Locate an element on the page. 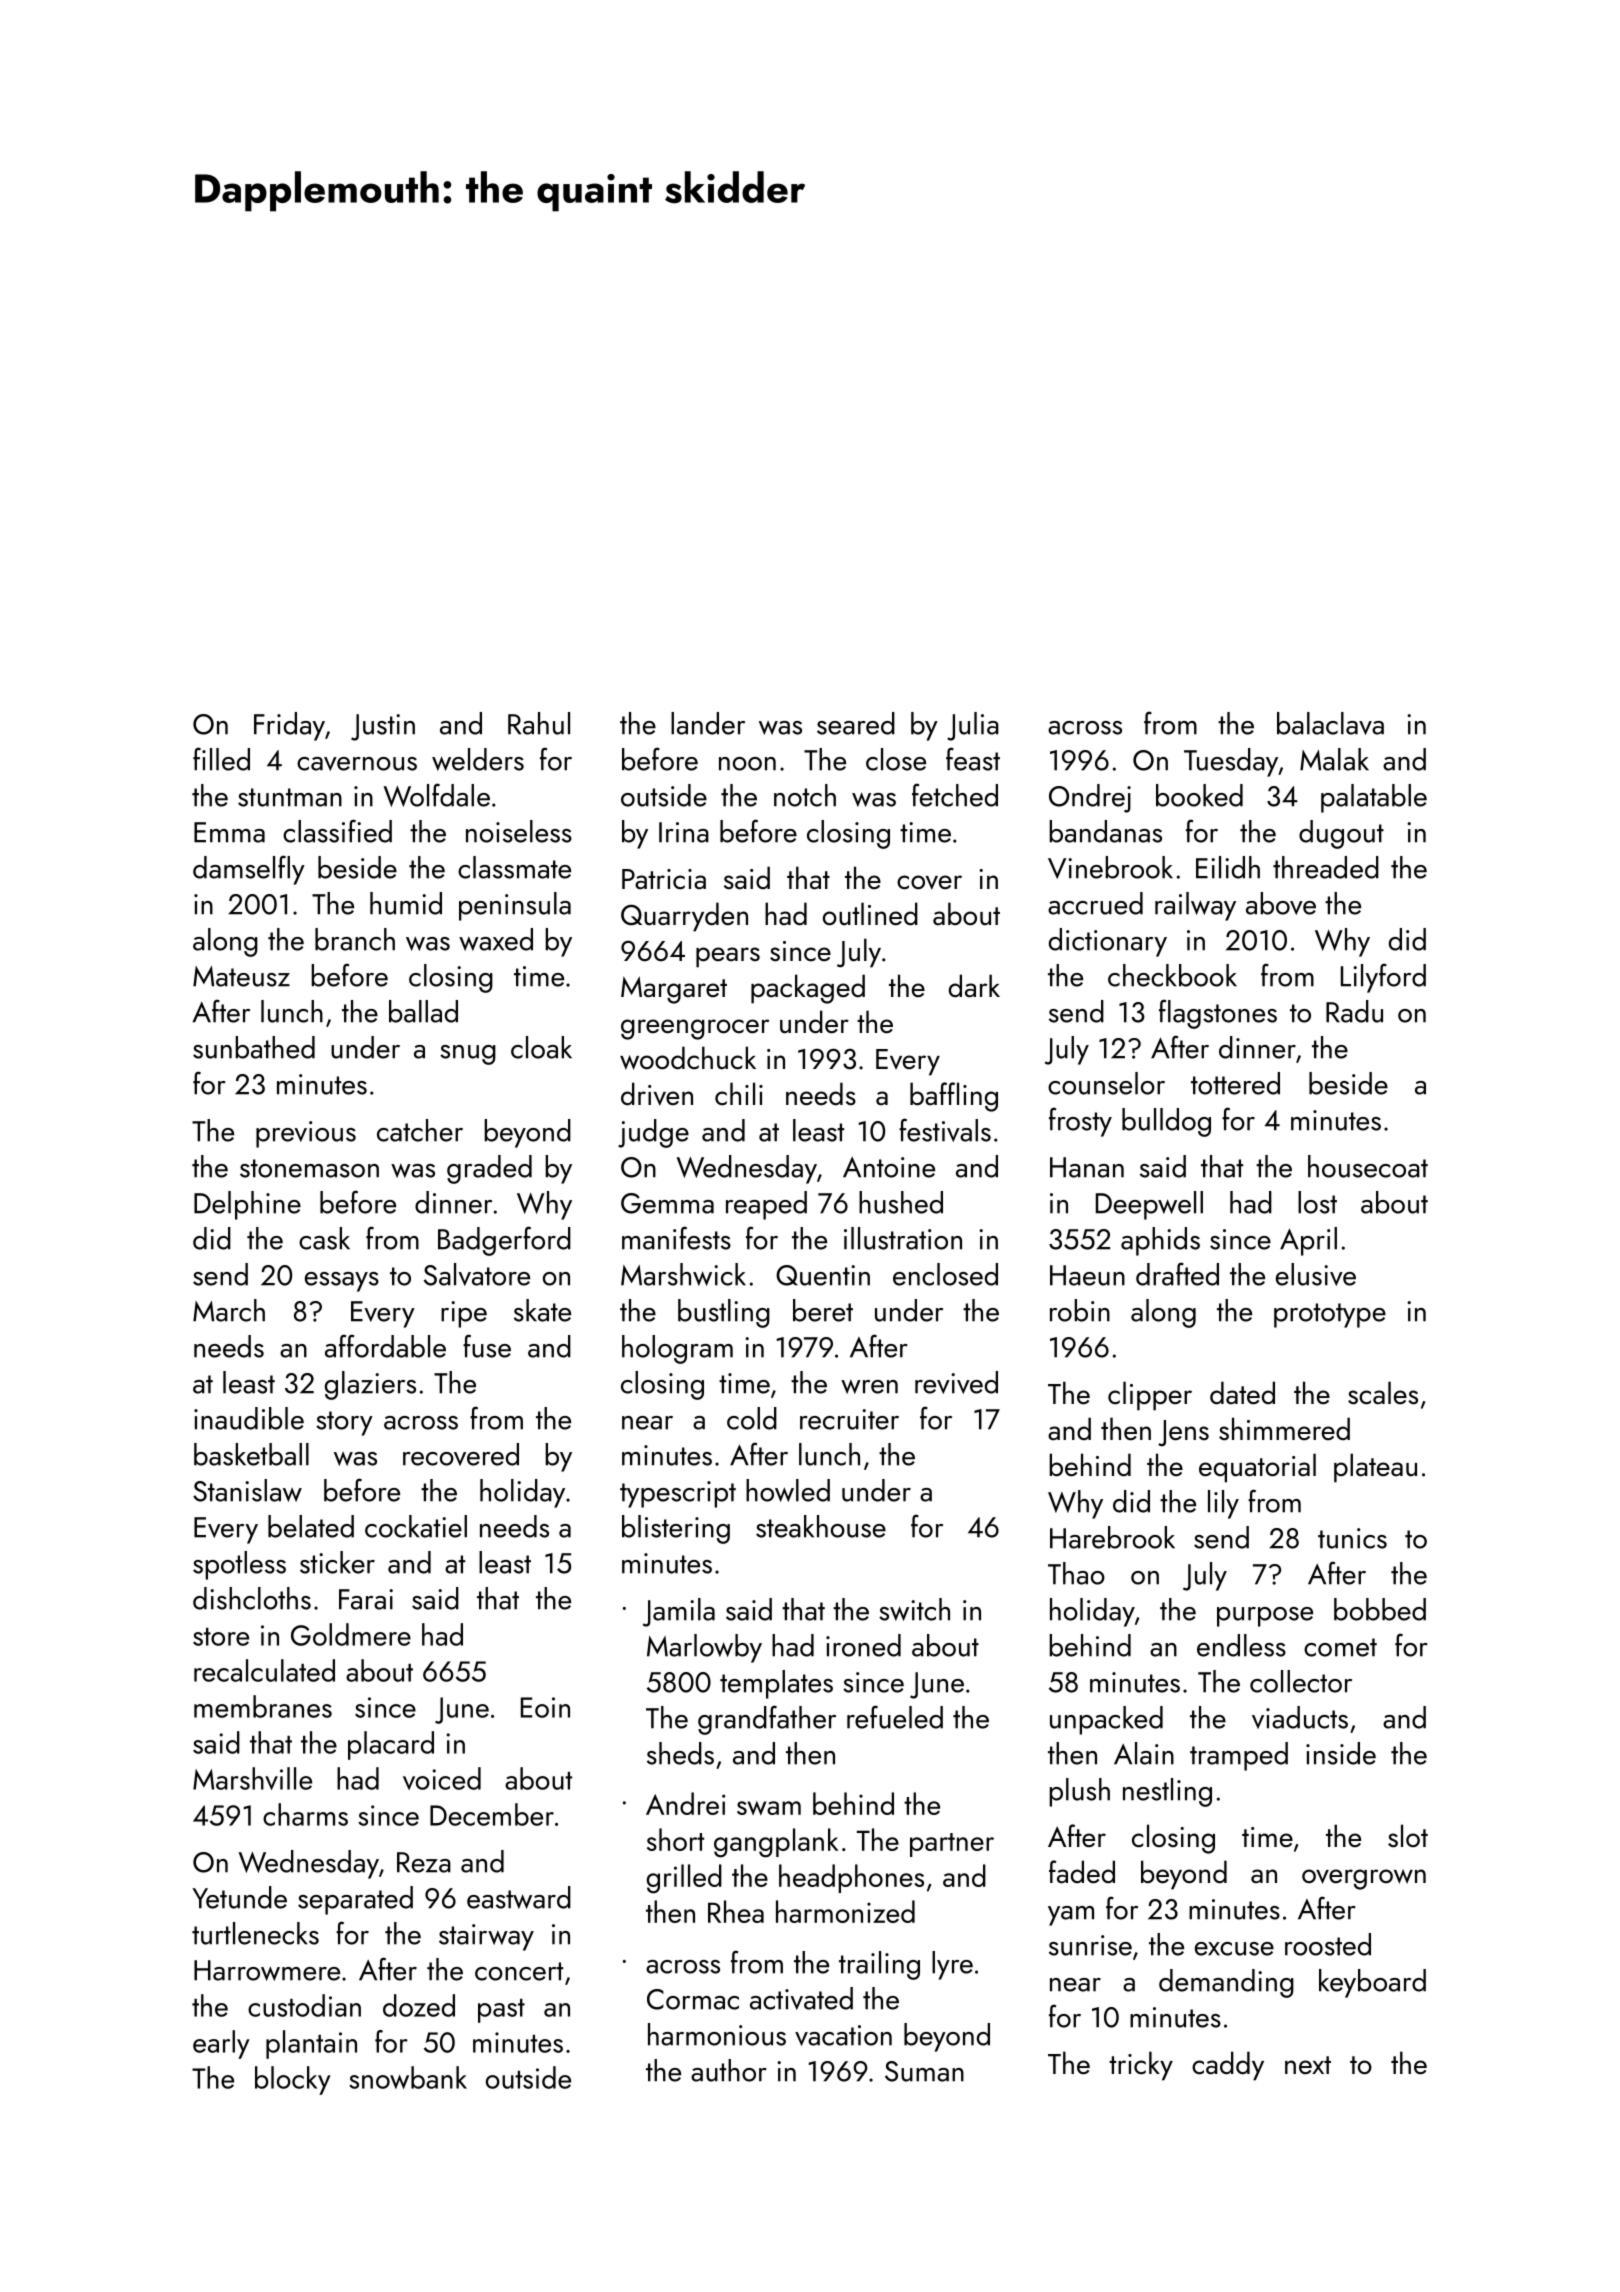 This document has width=1620, height=2292. flagstones is located at coordinates (1218, 1014).
